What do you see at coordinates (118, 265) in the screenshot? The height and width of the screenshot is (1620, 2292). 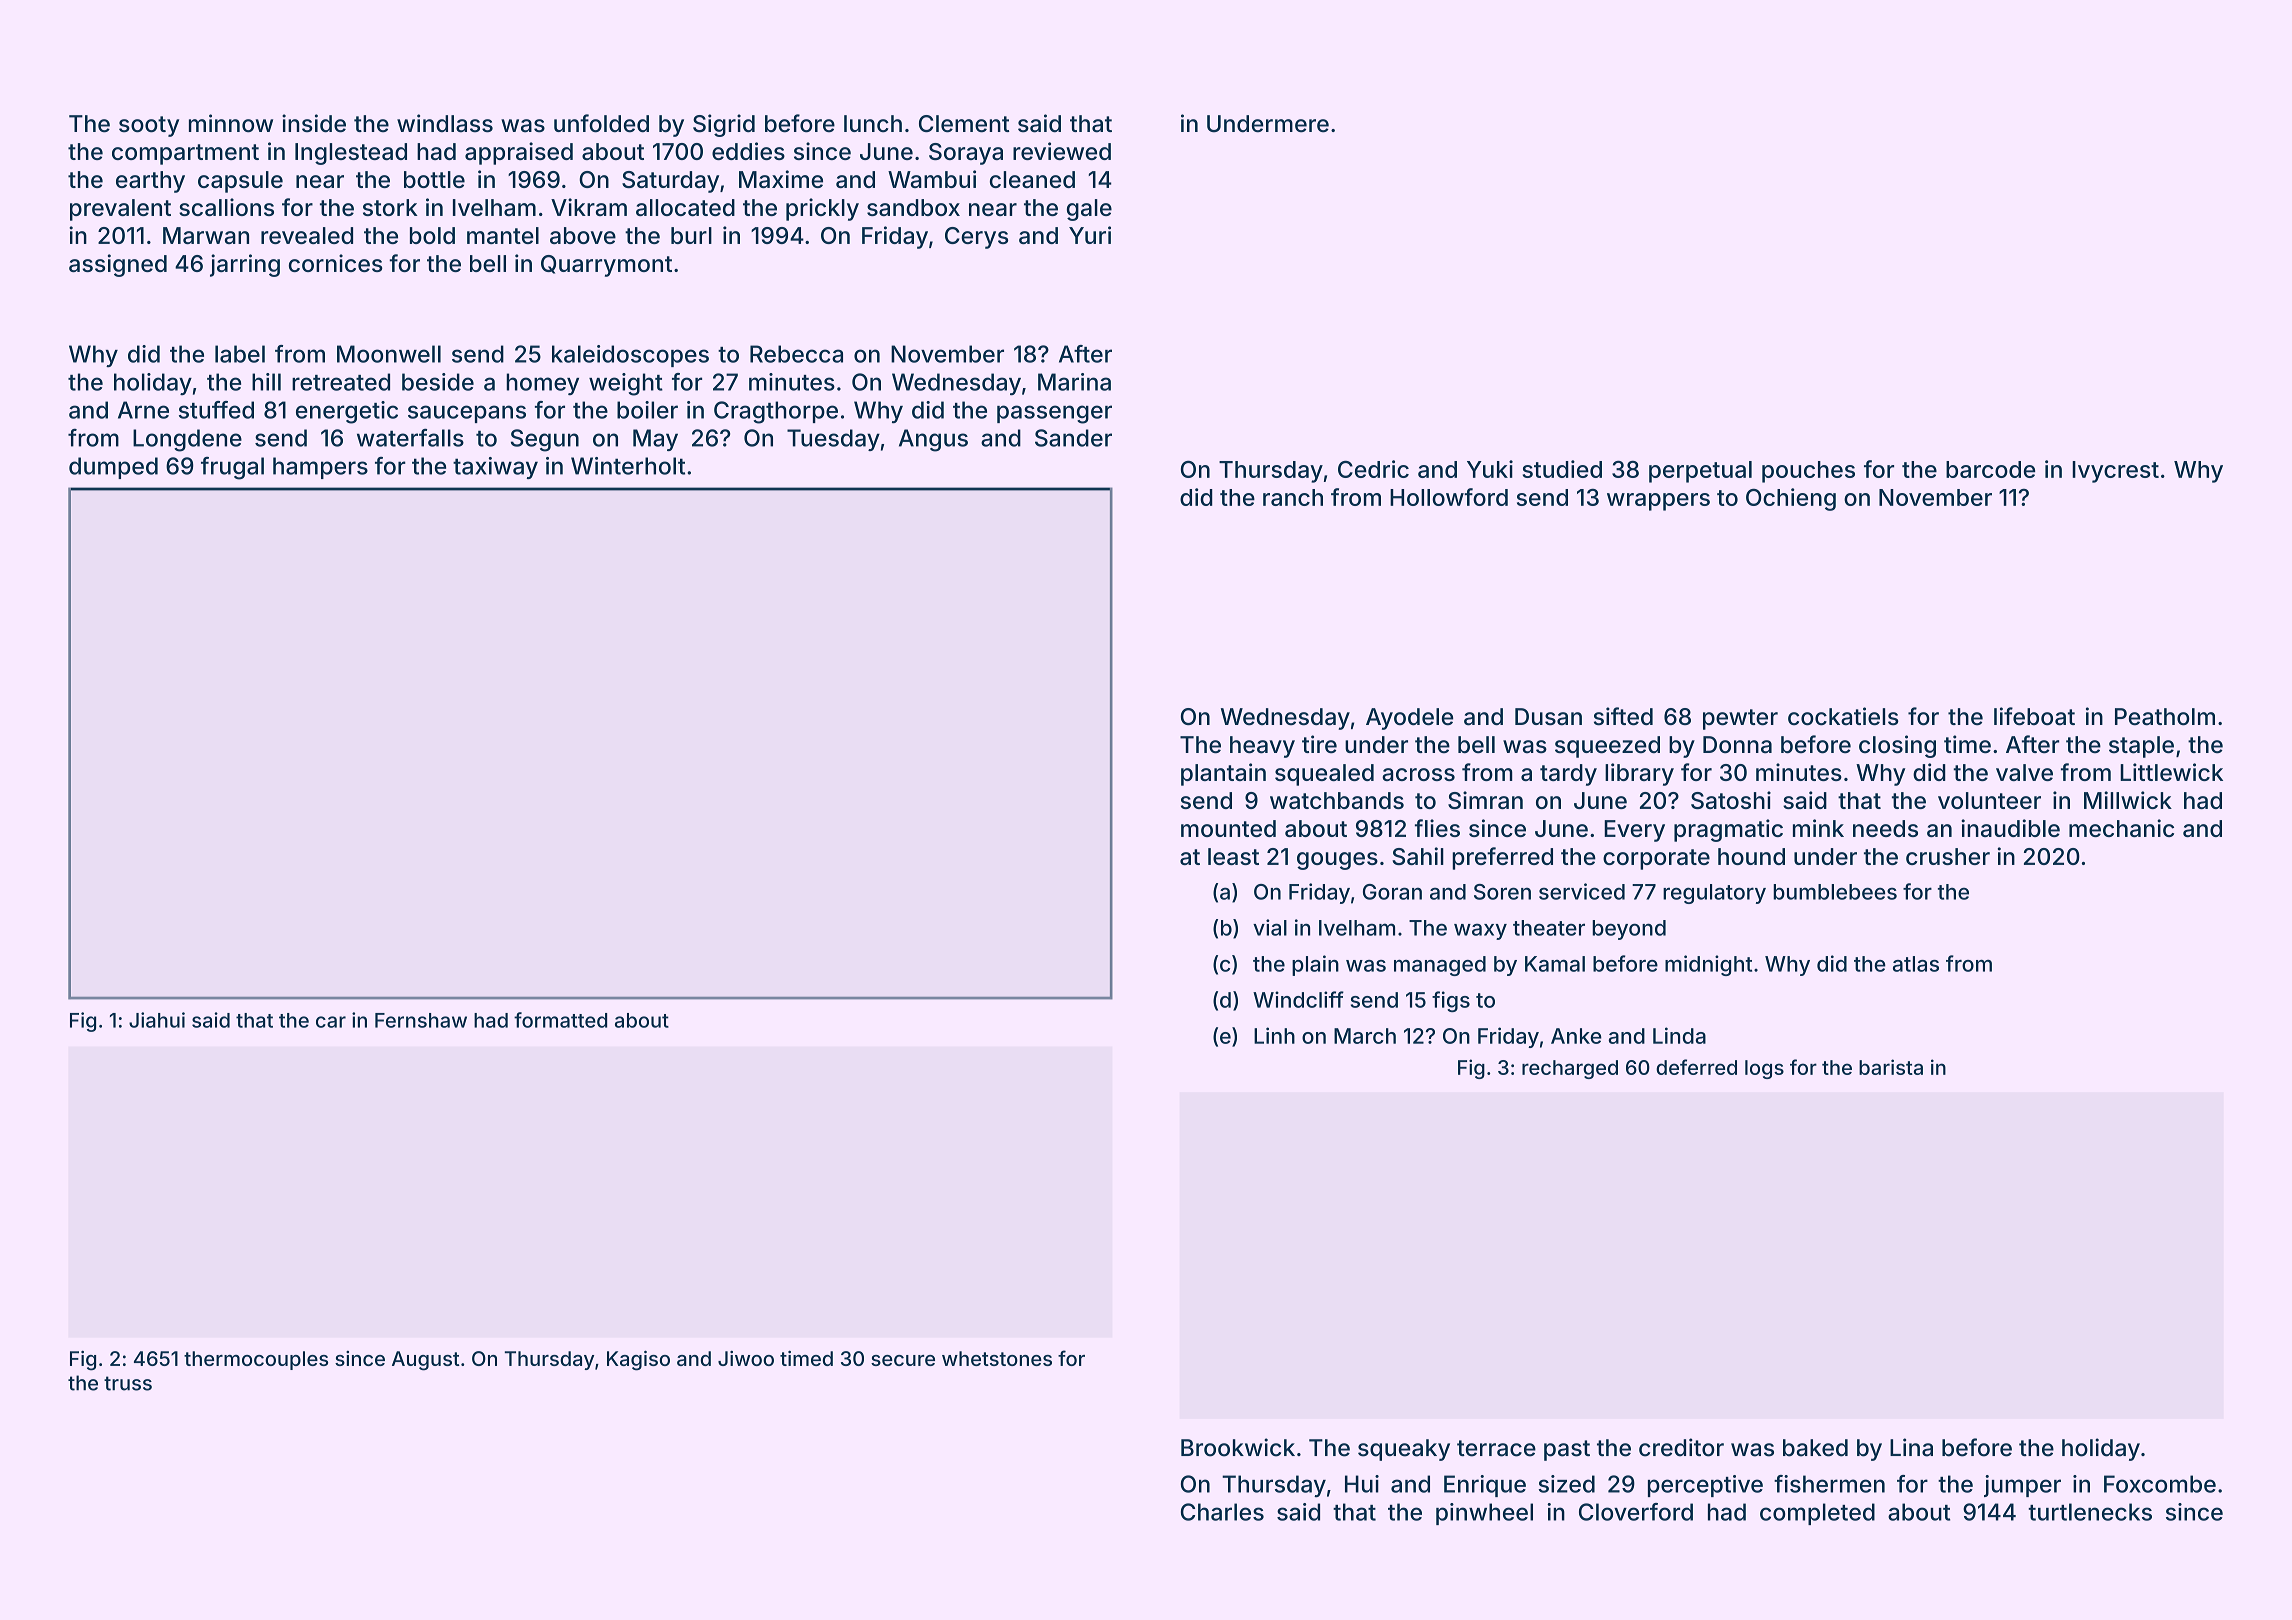 I see `assigned` at bounding box center [118, 265].
